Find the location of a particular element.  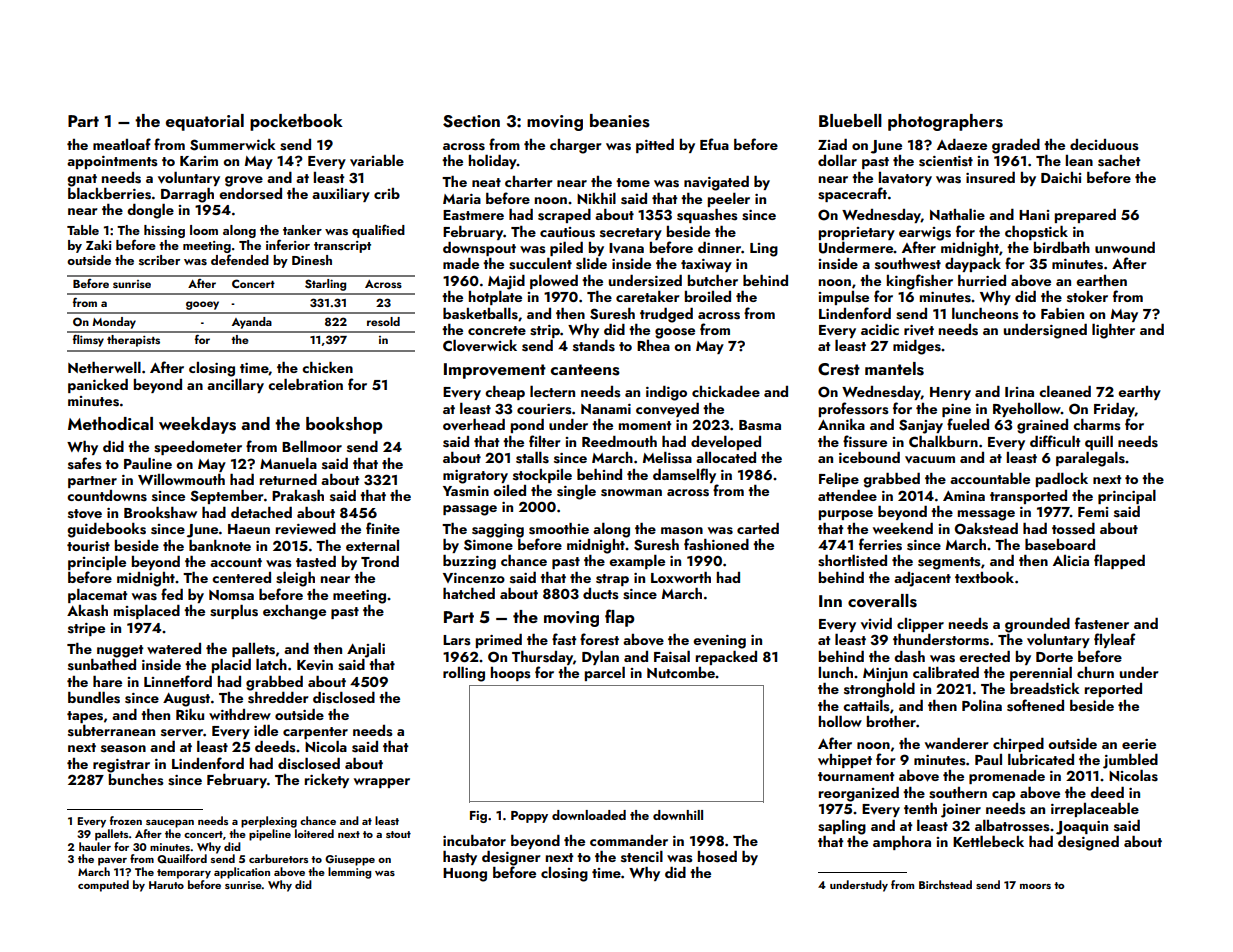

deciduous is located at coordinates (1104, 145).
